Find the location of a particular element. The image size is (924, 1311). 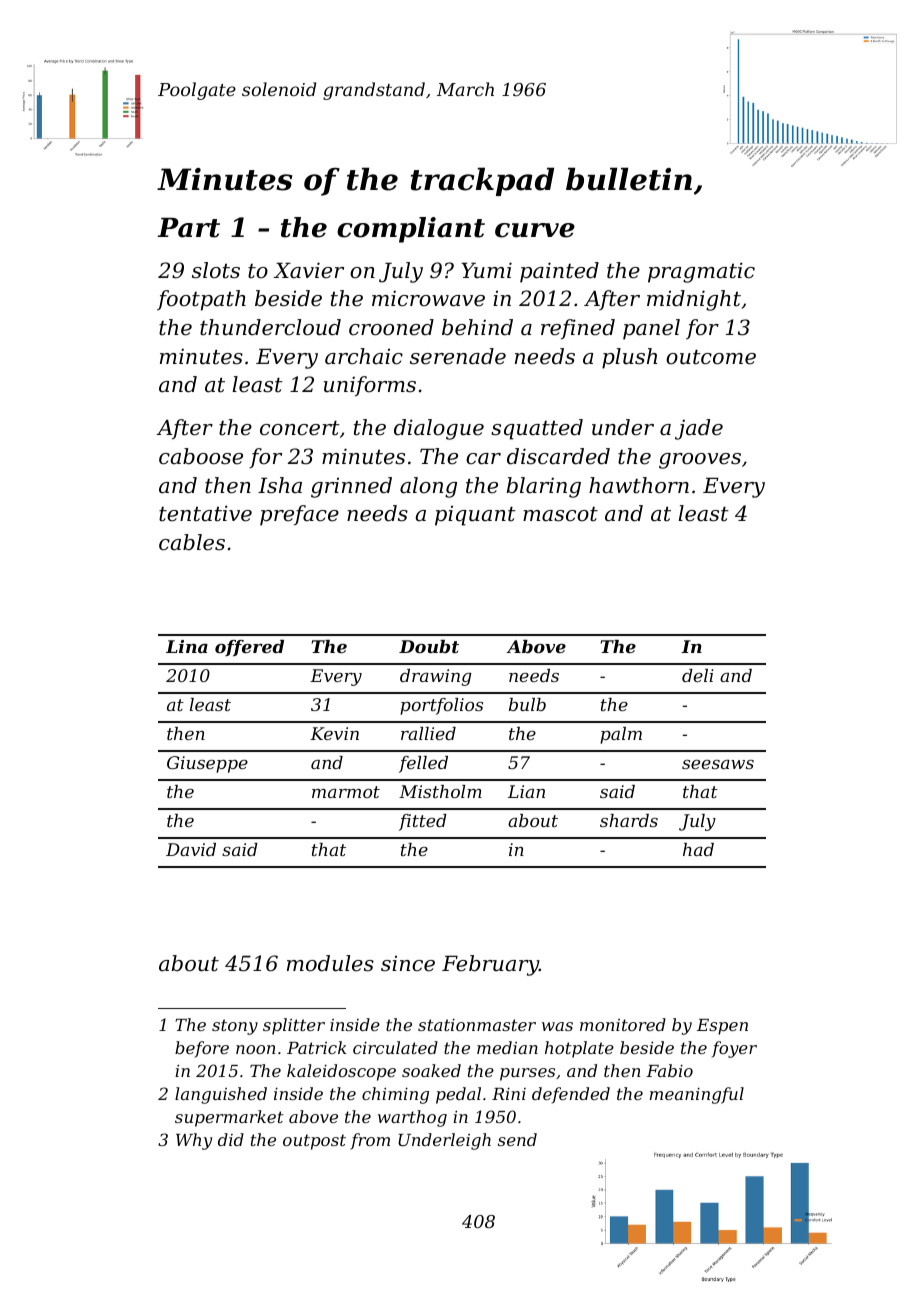

Xavier is located at coordinates (308, 270).
